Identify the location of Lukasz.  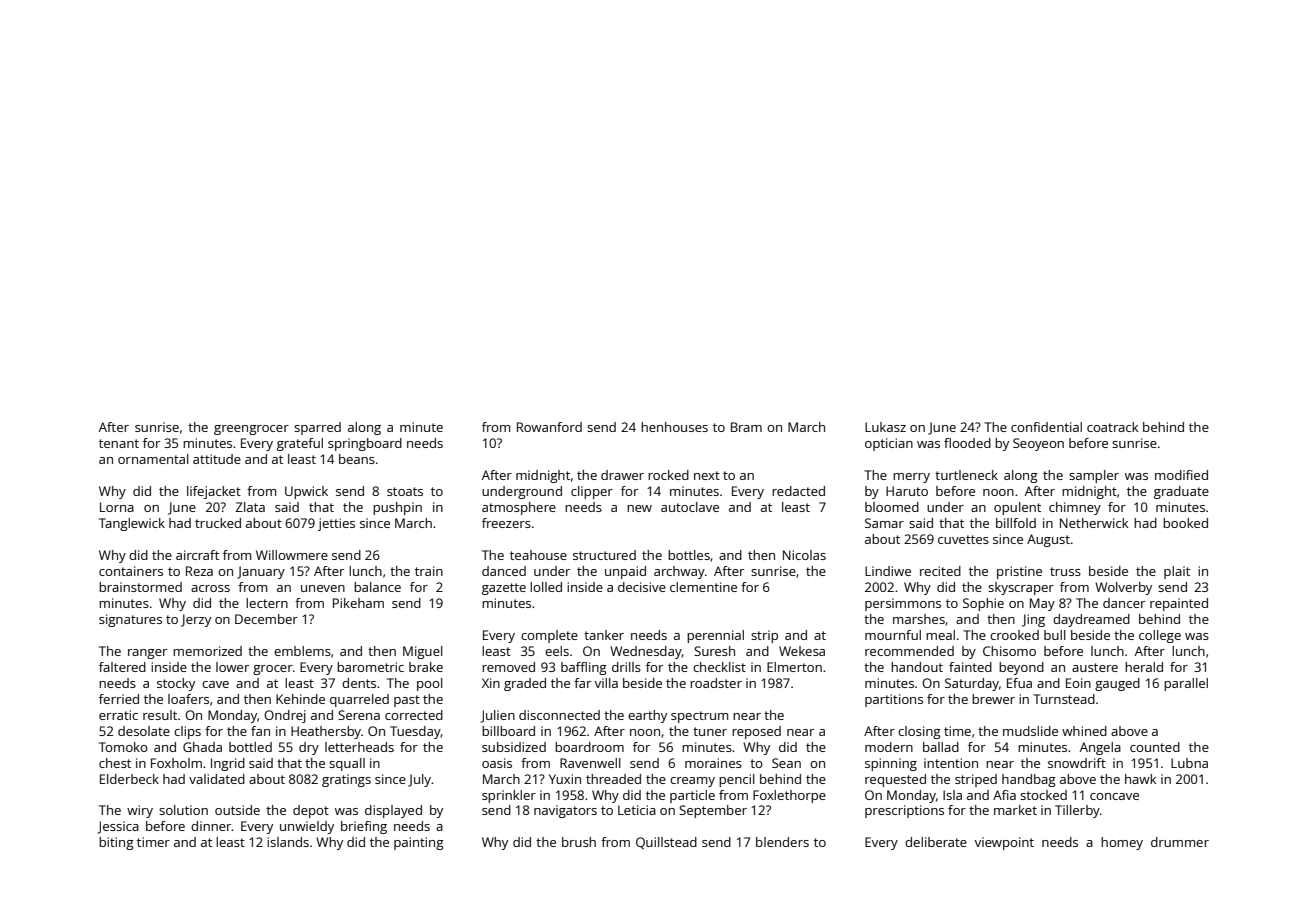
(885, 427).
